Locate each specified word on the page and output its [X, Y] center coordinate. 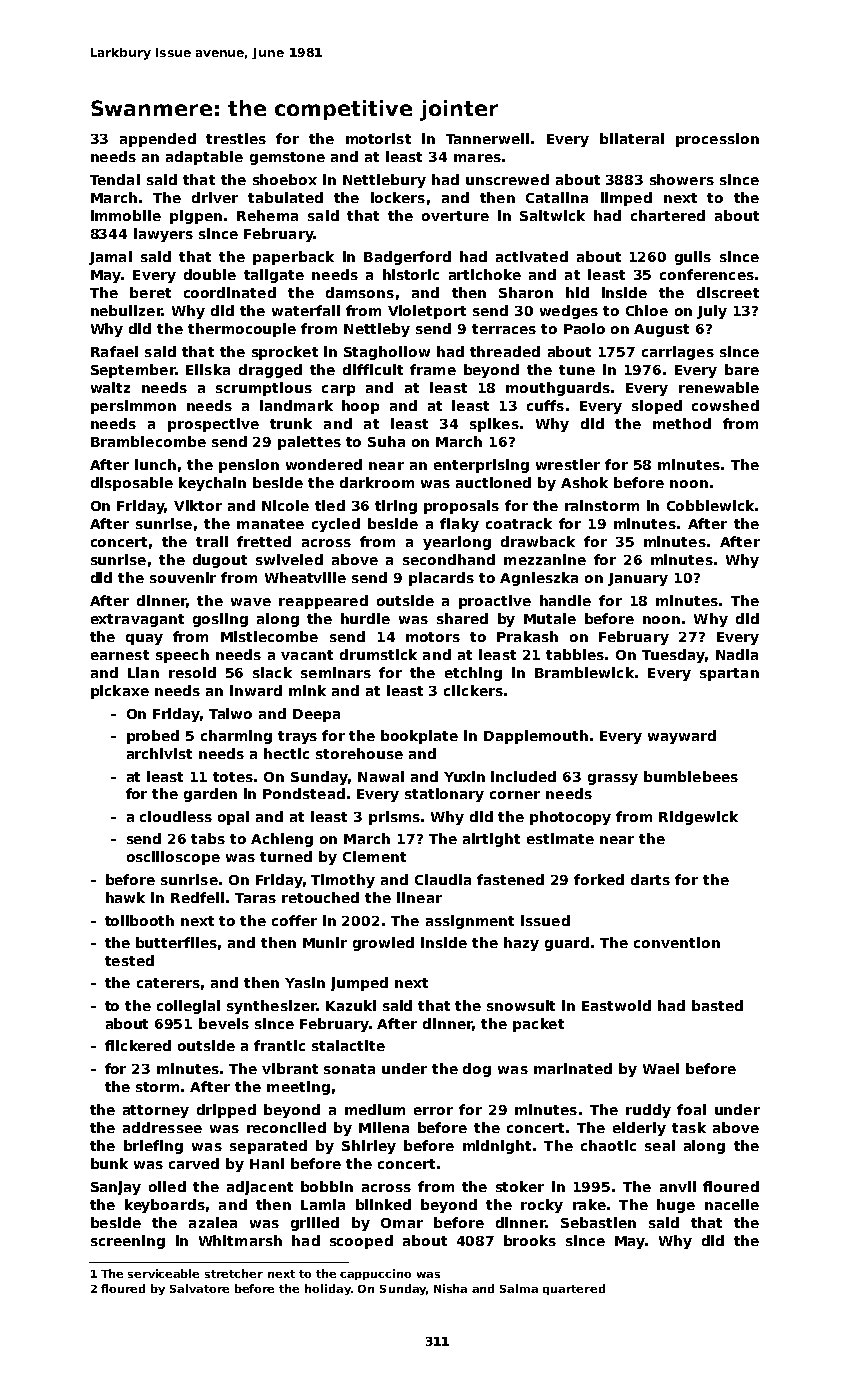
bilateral [632, 138]
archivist [159, 753]
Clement [374, 856]
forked [599, 879]
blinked [383, 1204]
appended [158, 140]
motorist [378, 138]
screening [128, 1242]
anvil [678, 1186]
